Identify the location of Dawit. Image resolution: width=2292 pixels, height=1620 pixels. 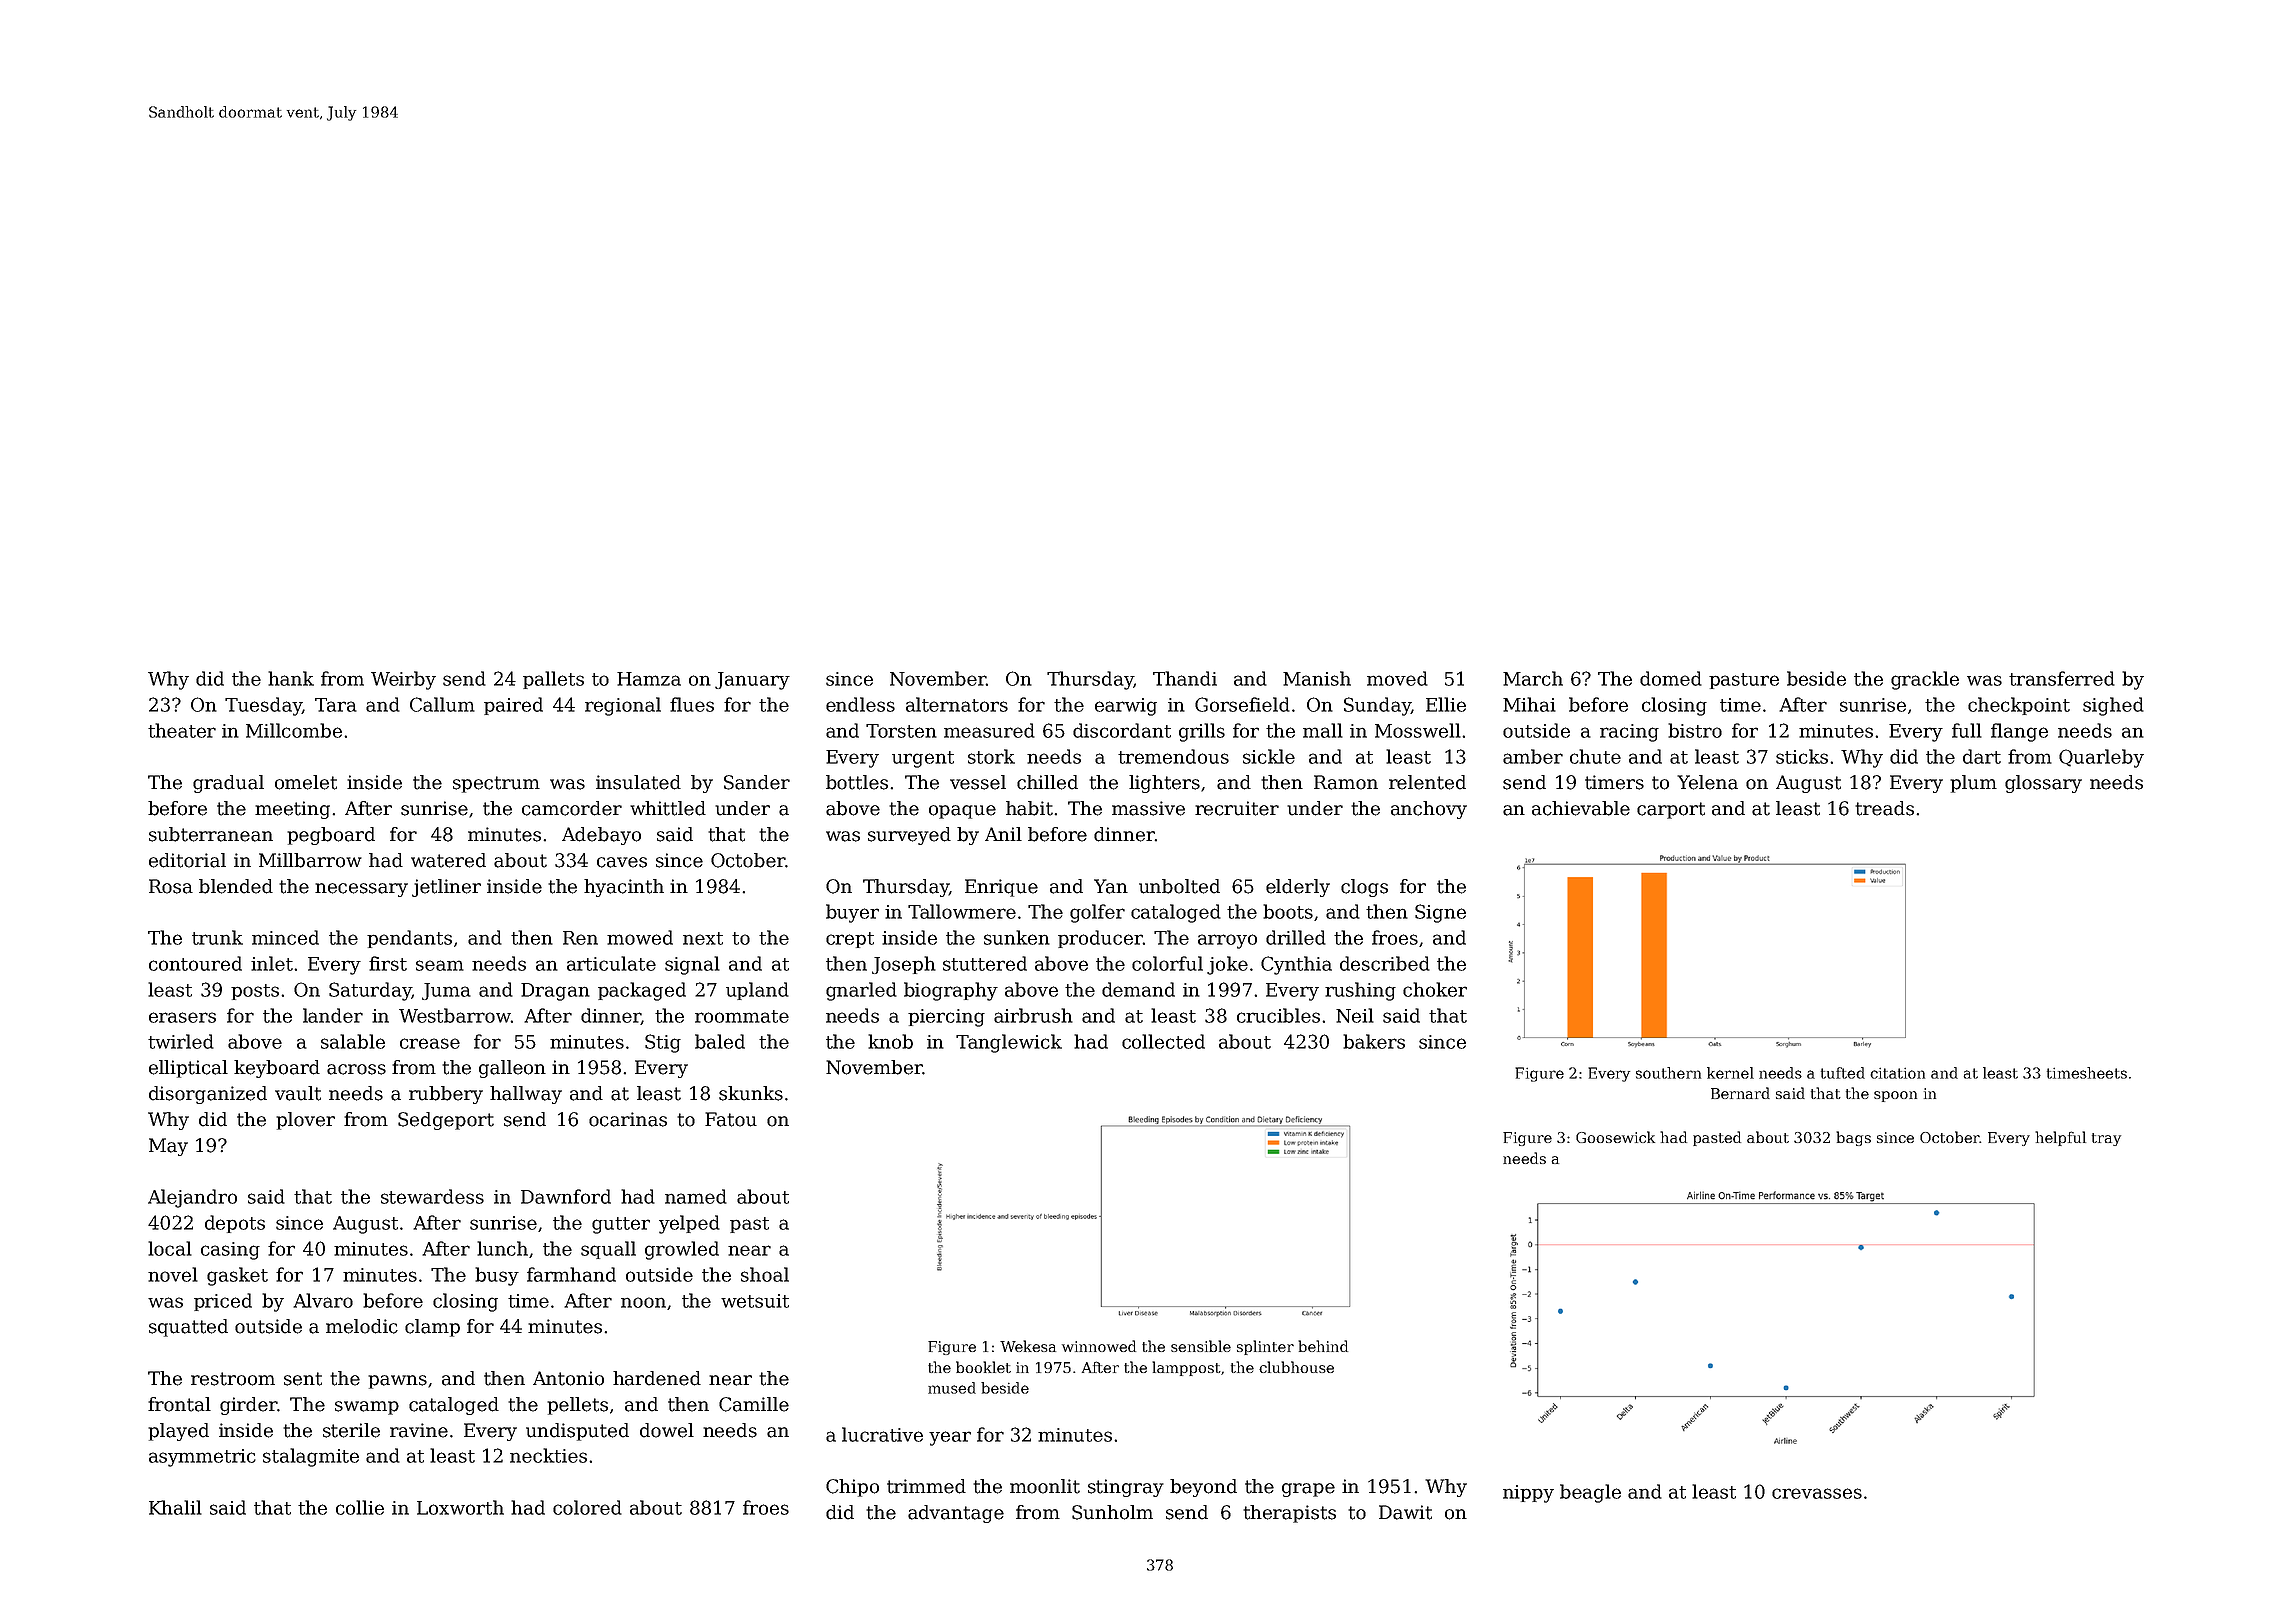
(1405, 1512).
